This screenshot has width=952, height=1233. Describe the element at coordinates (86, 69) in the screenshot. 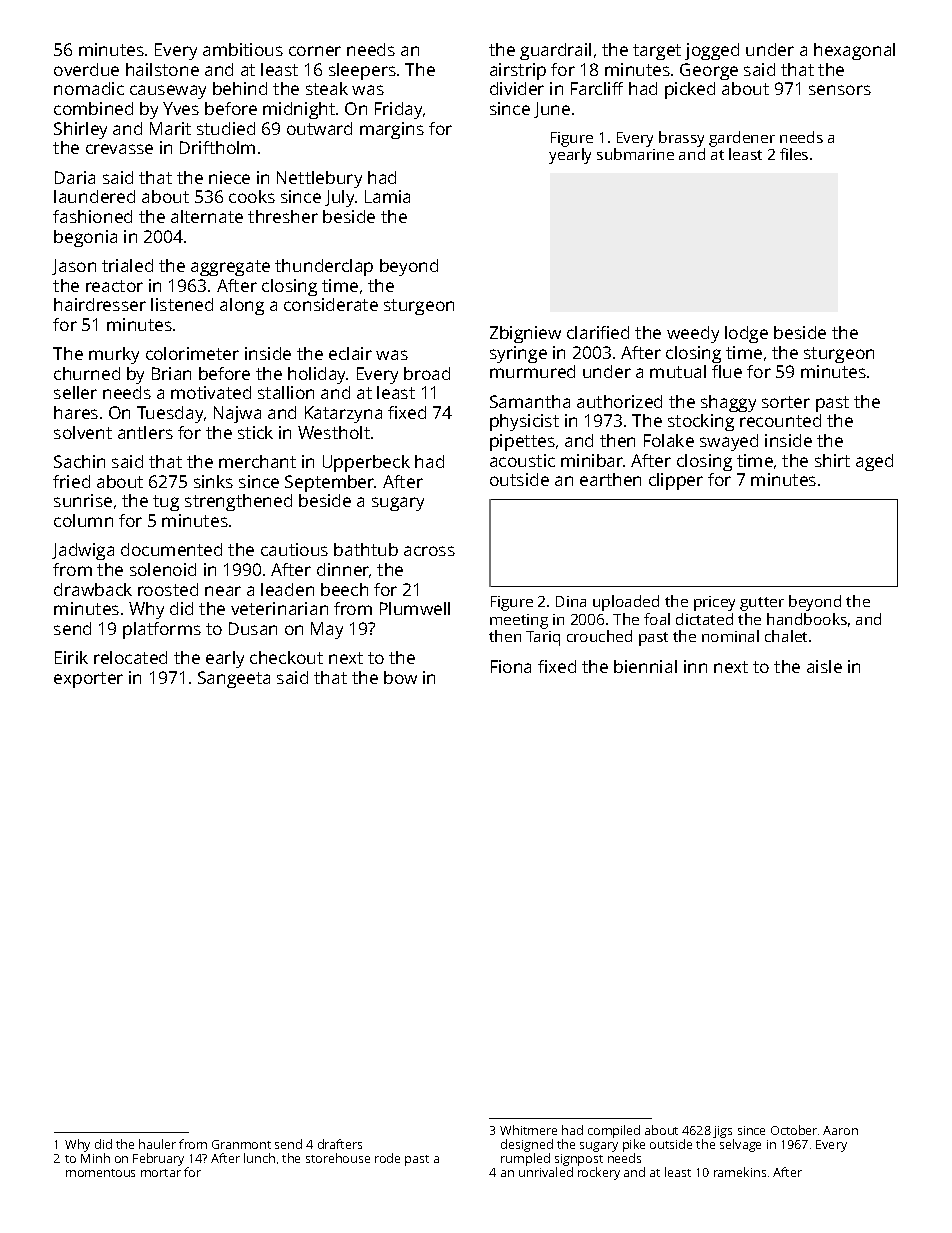

I see `overdue` at that location.
